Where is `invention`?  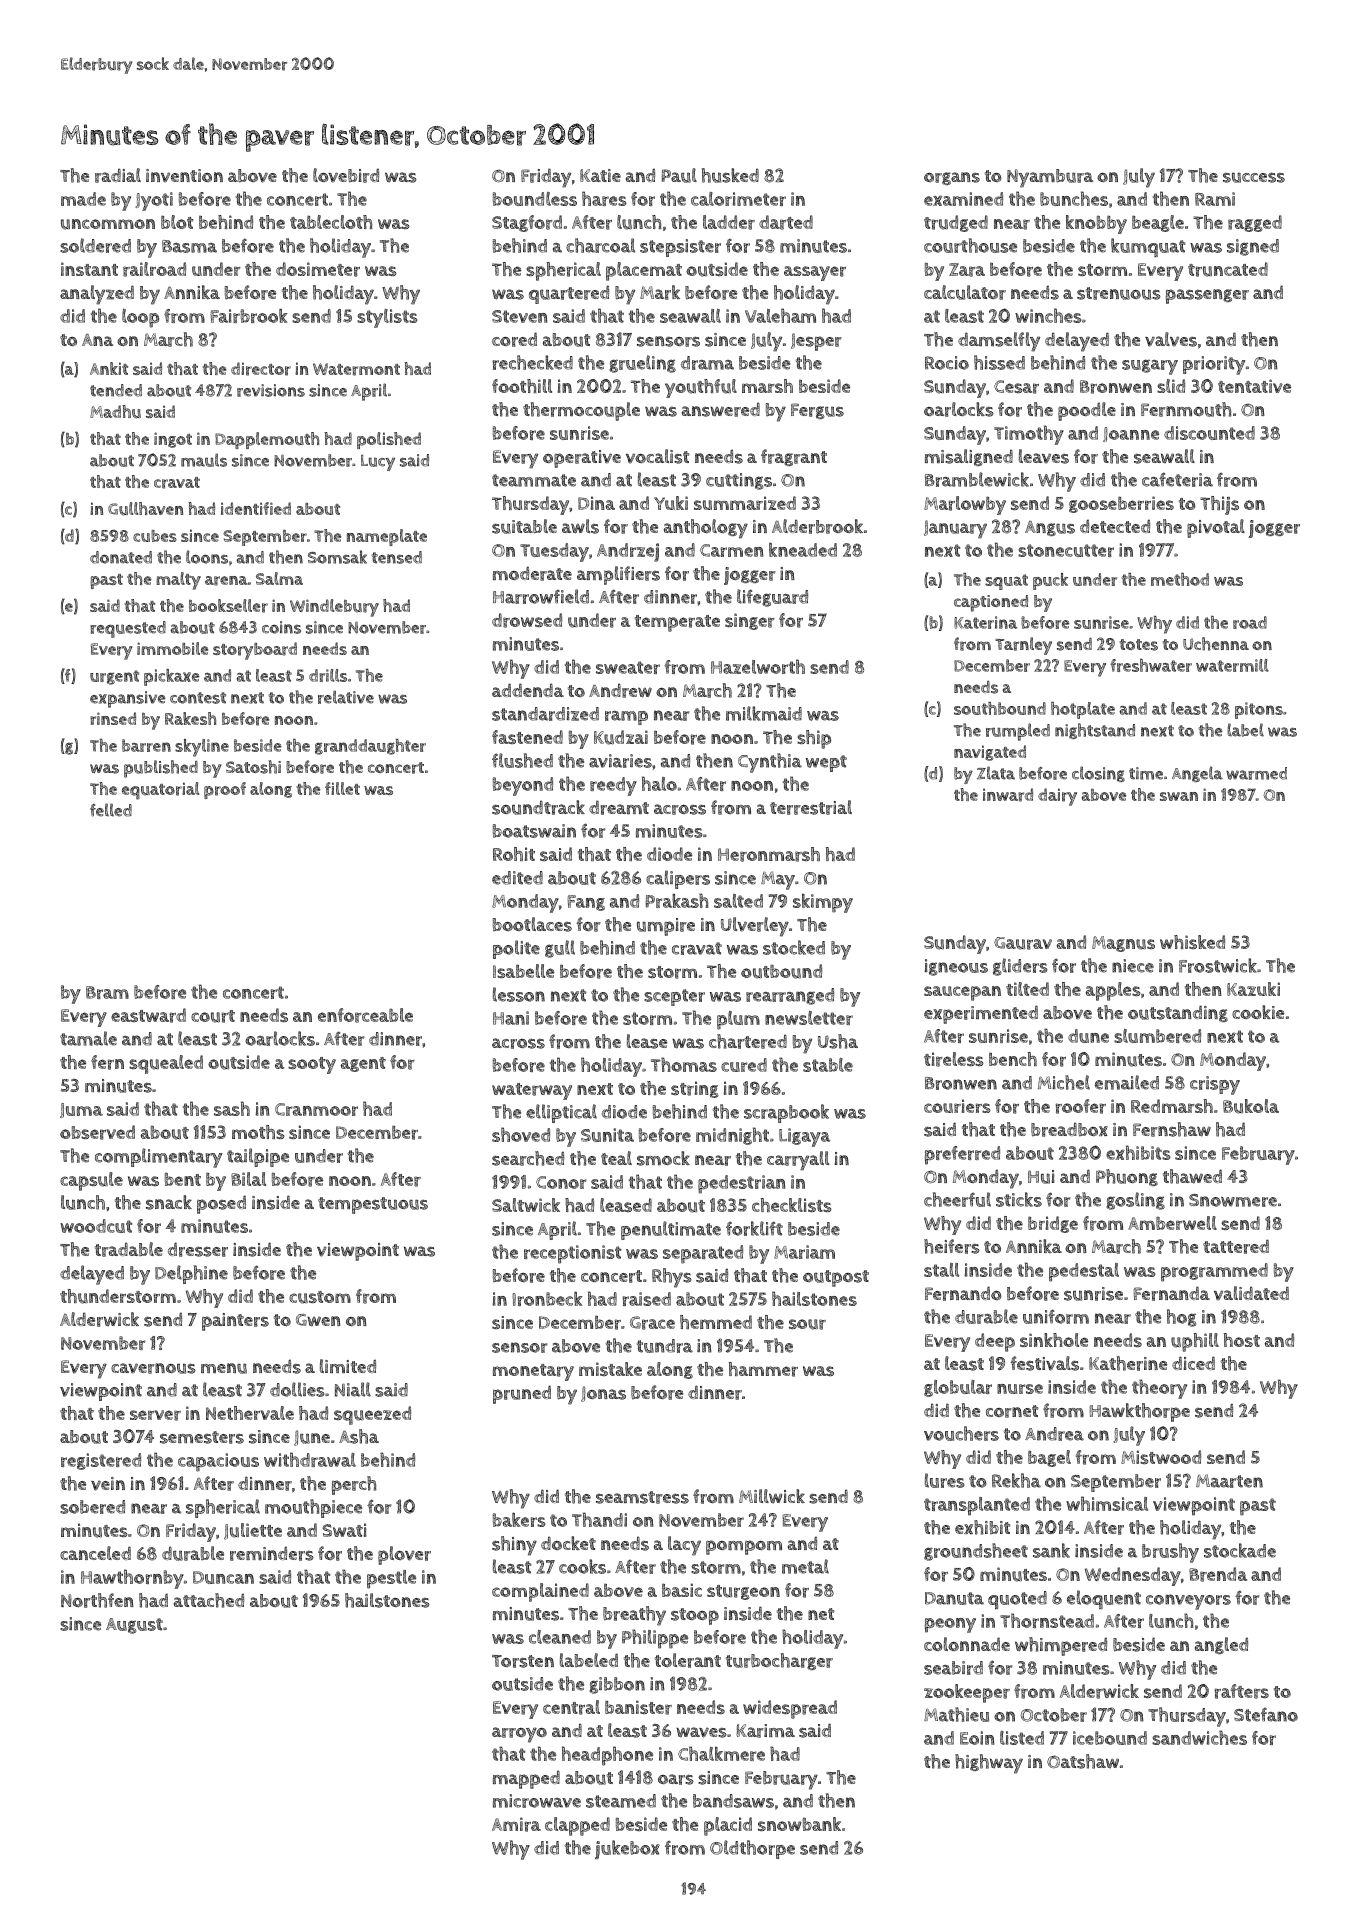 invention is located at coordinates (184, 176).
